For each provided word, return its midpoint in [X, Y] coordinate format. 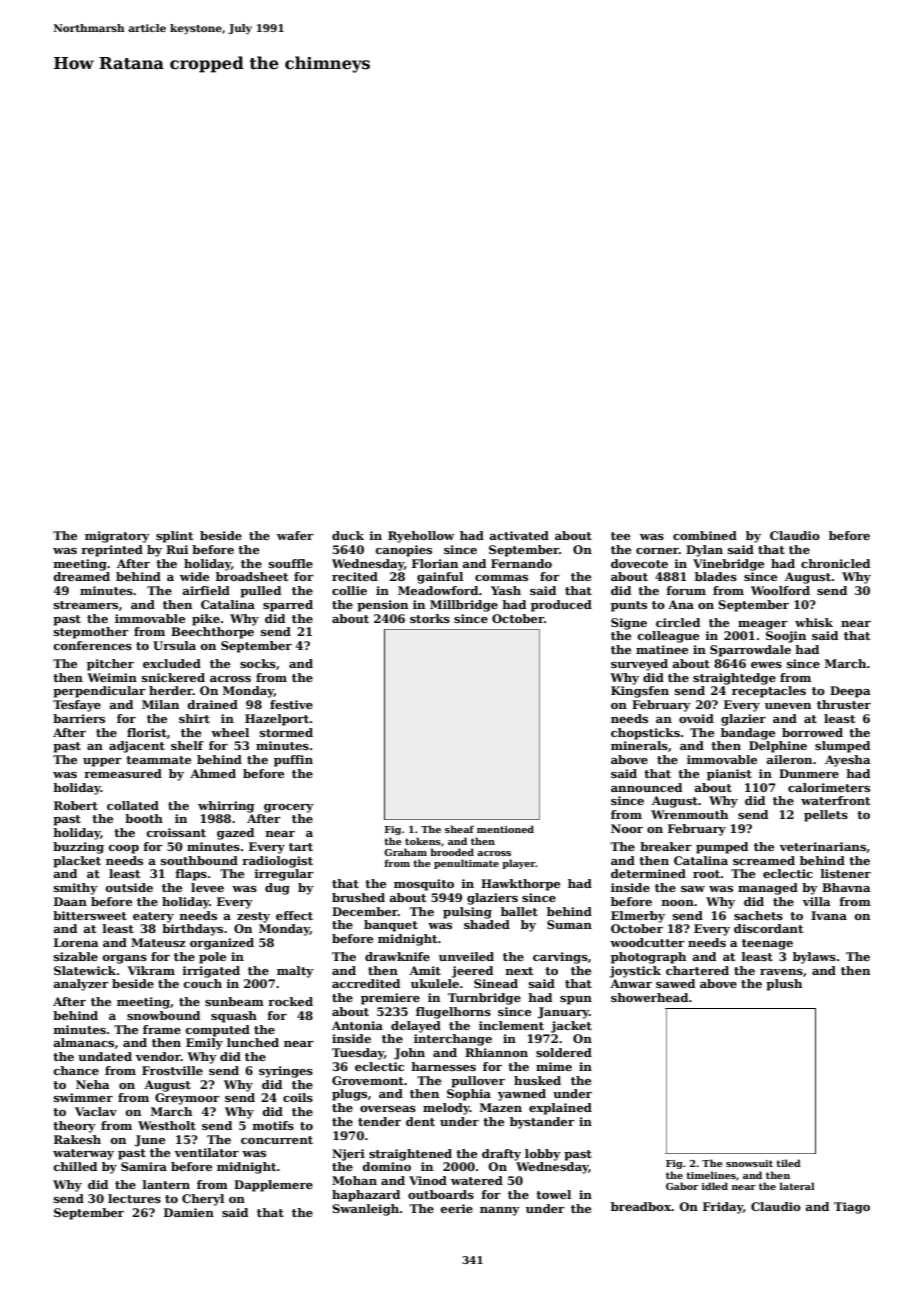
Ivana [829, 915]
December [365, 911]
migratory [117, 537]
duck [348, 535]
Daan [70, 901]
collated [133, 805]
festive [291, 704]
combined [705, 535]
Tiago [852, 1208]
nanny [500, 1211]
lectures [134, 1198]
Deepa [850, 692]
